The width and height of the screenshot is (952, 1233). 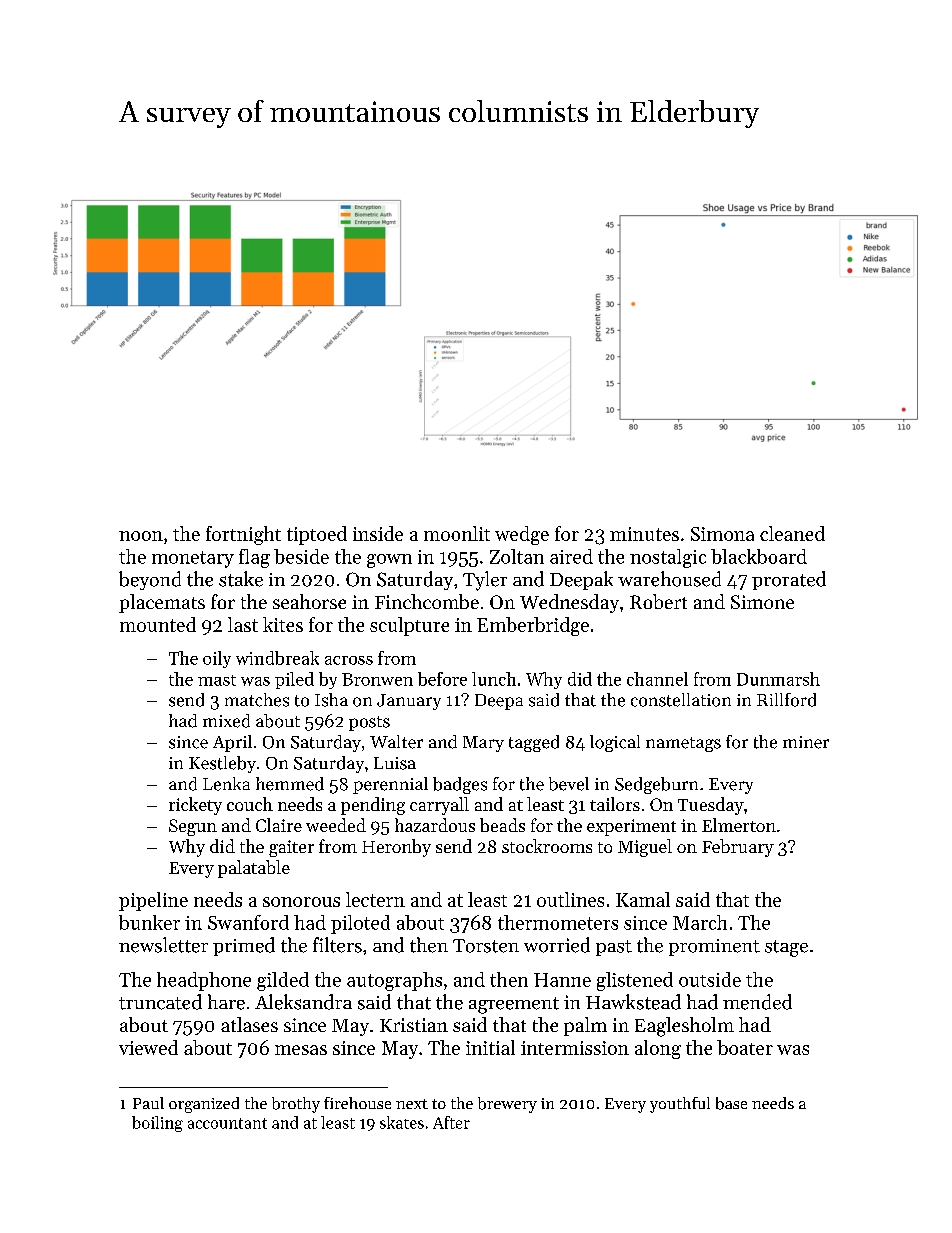 What do you see at coordinates (150, 580) in the screenshot?
I see `beyond` at bounding box center [150, 580].
